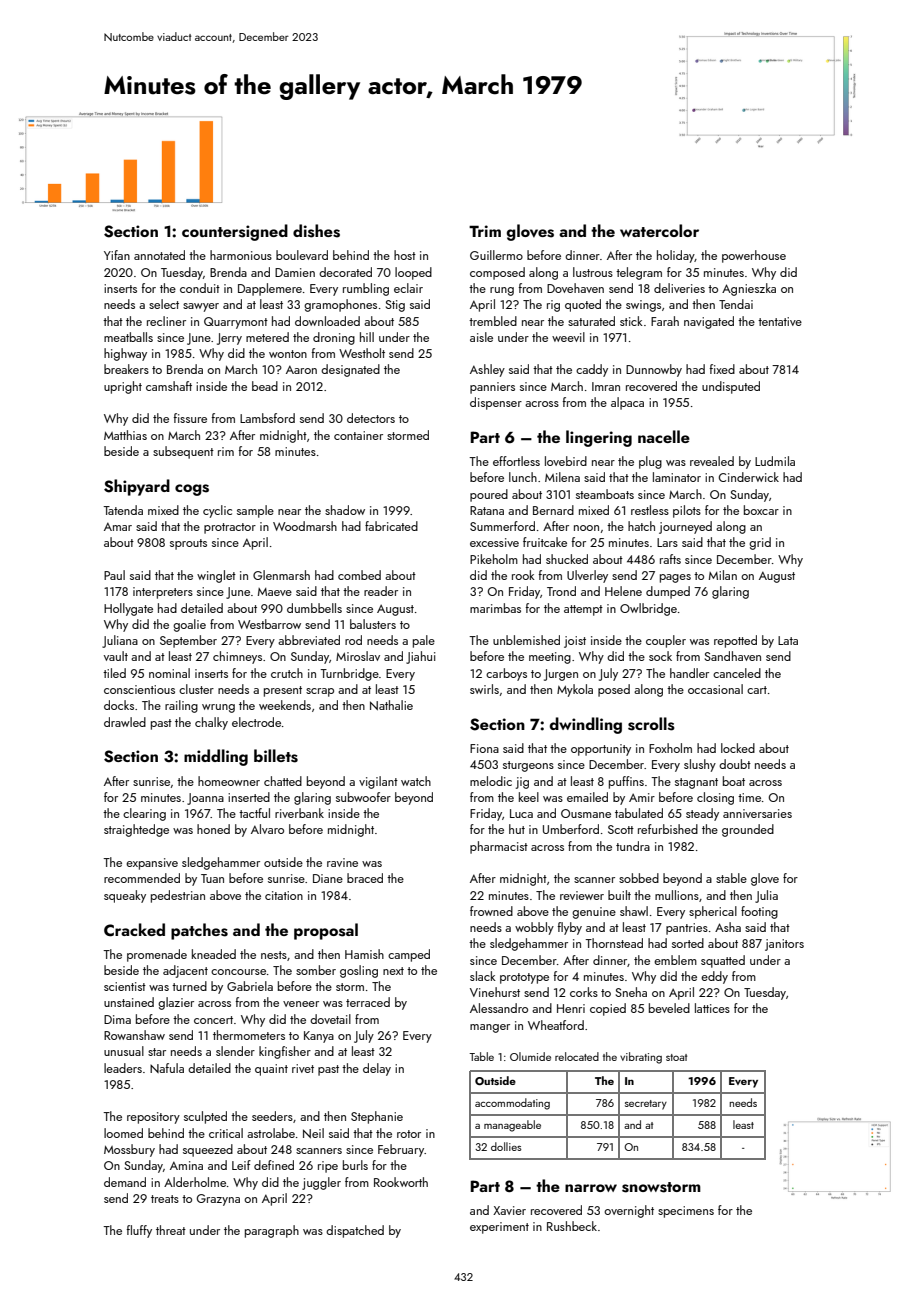 This document has height=1316, width=908. What do you see at coordinates (283, 691) in the document?
I see `present` at bounding box center [283, 691].
